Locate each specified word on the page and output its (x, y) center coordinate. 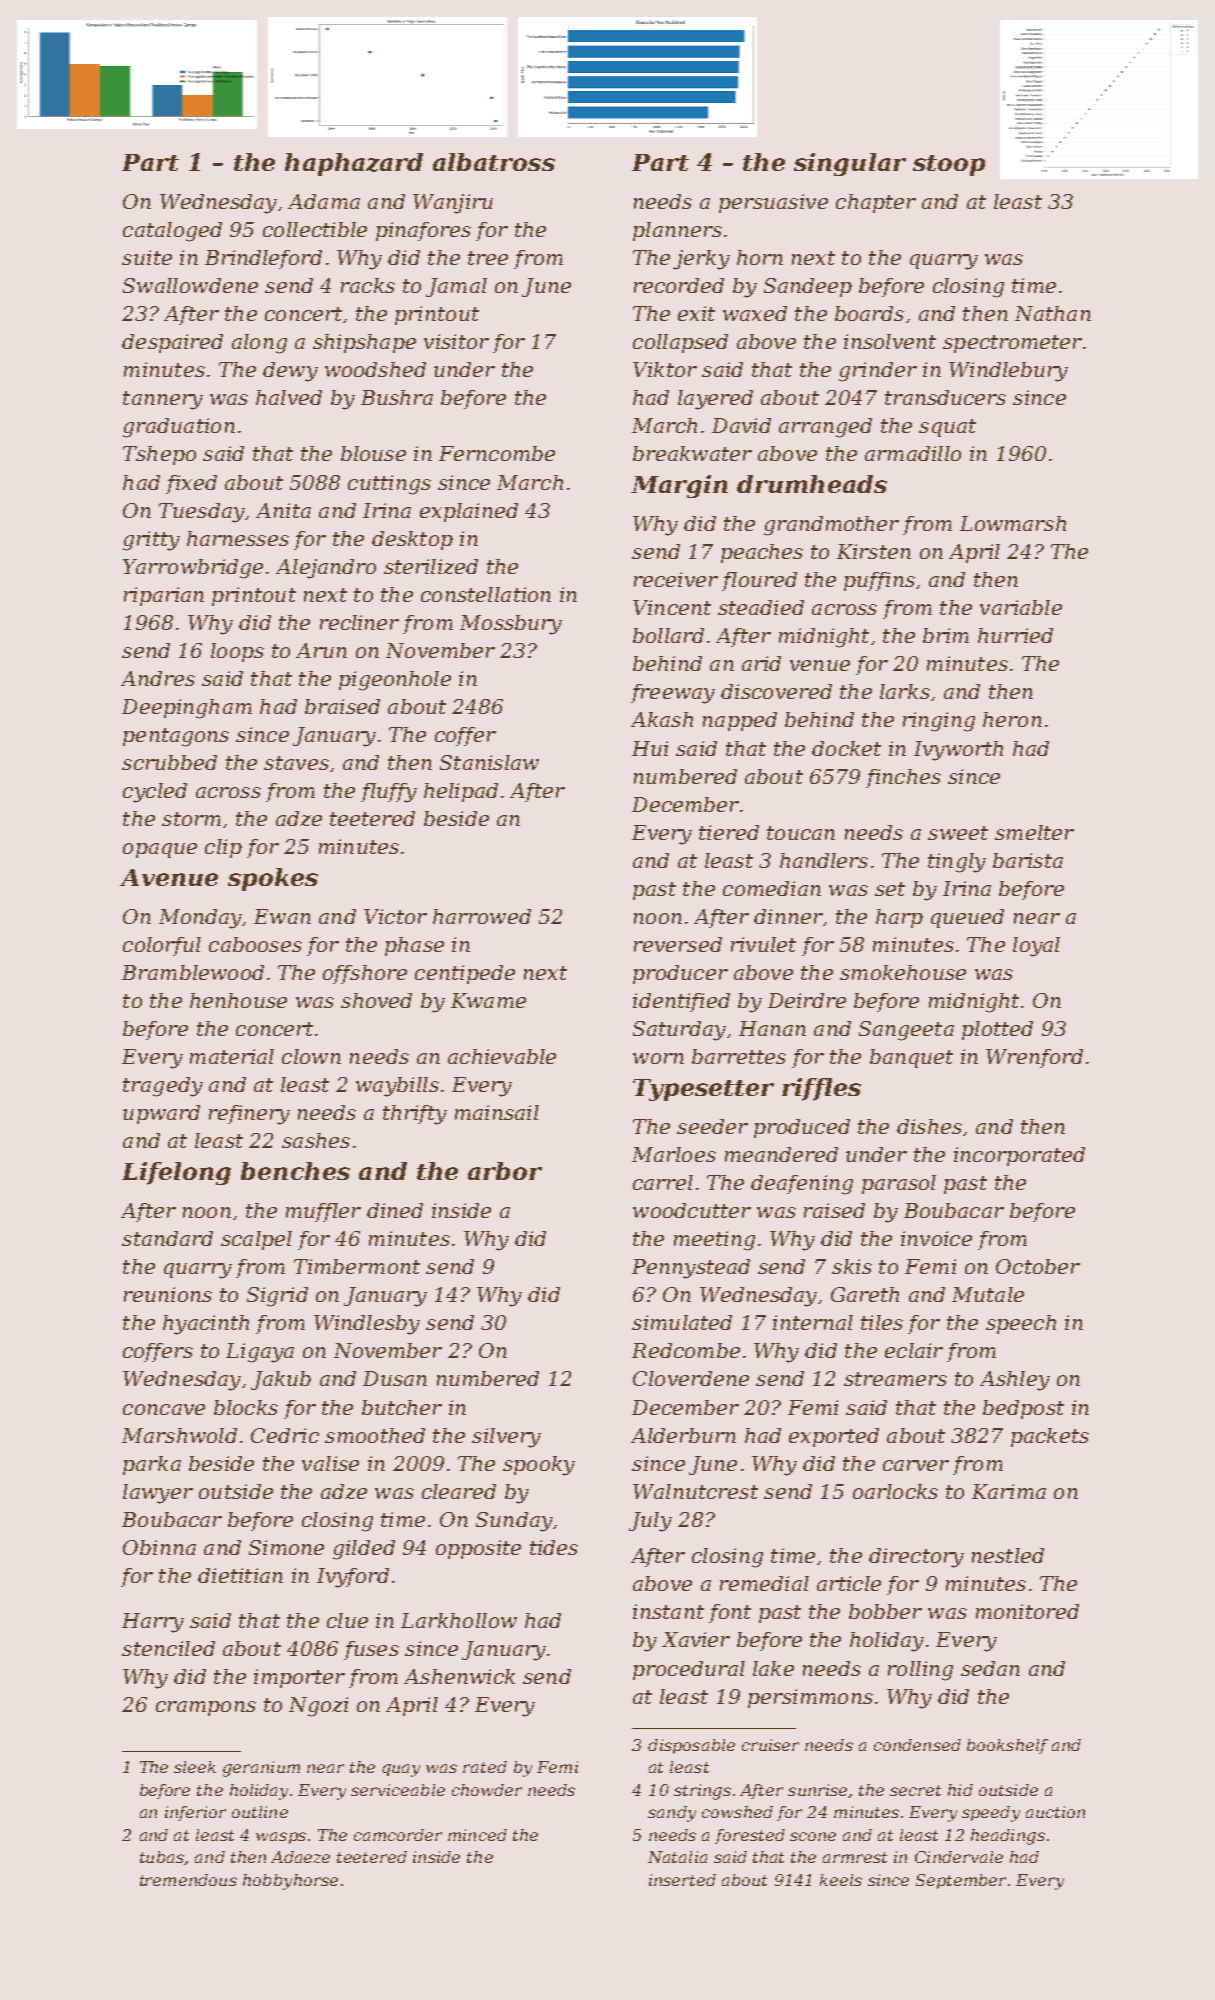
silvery (506, 1438)
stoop (949, 165)
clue (347, 1620)
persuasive (773, 203)
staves (296, 763)
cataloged (172, 232)
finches (903, 778)
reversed (678, 944)
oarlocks (895, 1491)
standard (167, 1238)
